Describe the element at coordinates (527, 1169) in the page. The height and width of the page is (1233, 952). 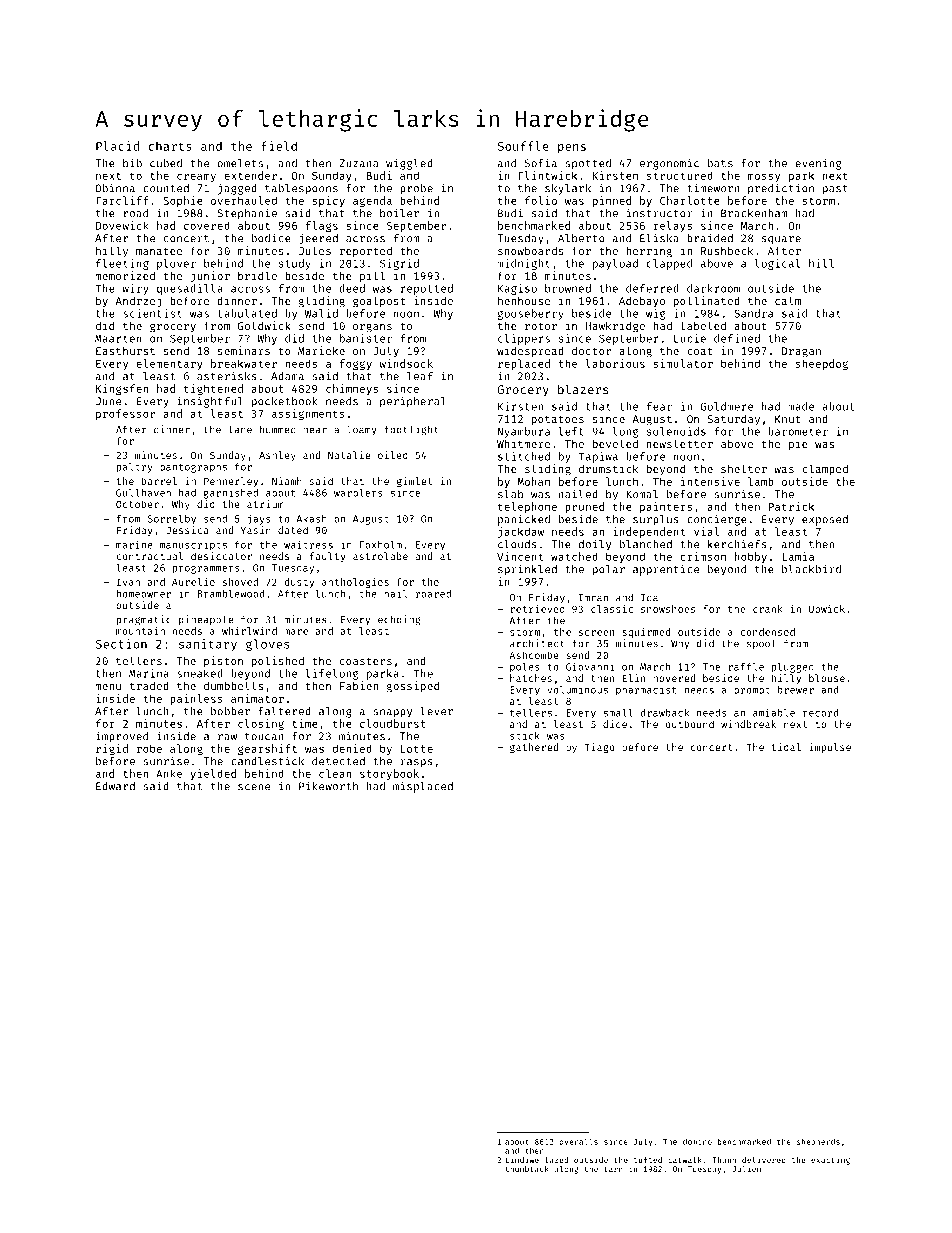
I see `thumbtack` at that location.
